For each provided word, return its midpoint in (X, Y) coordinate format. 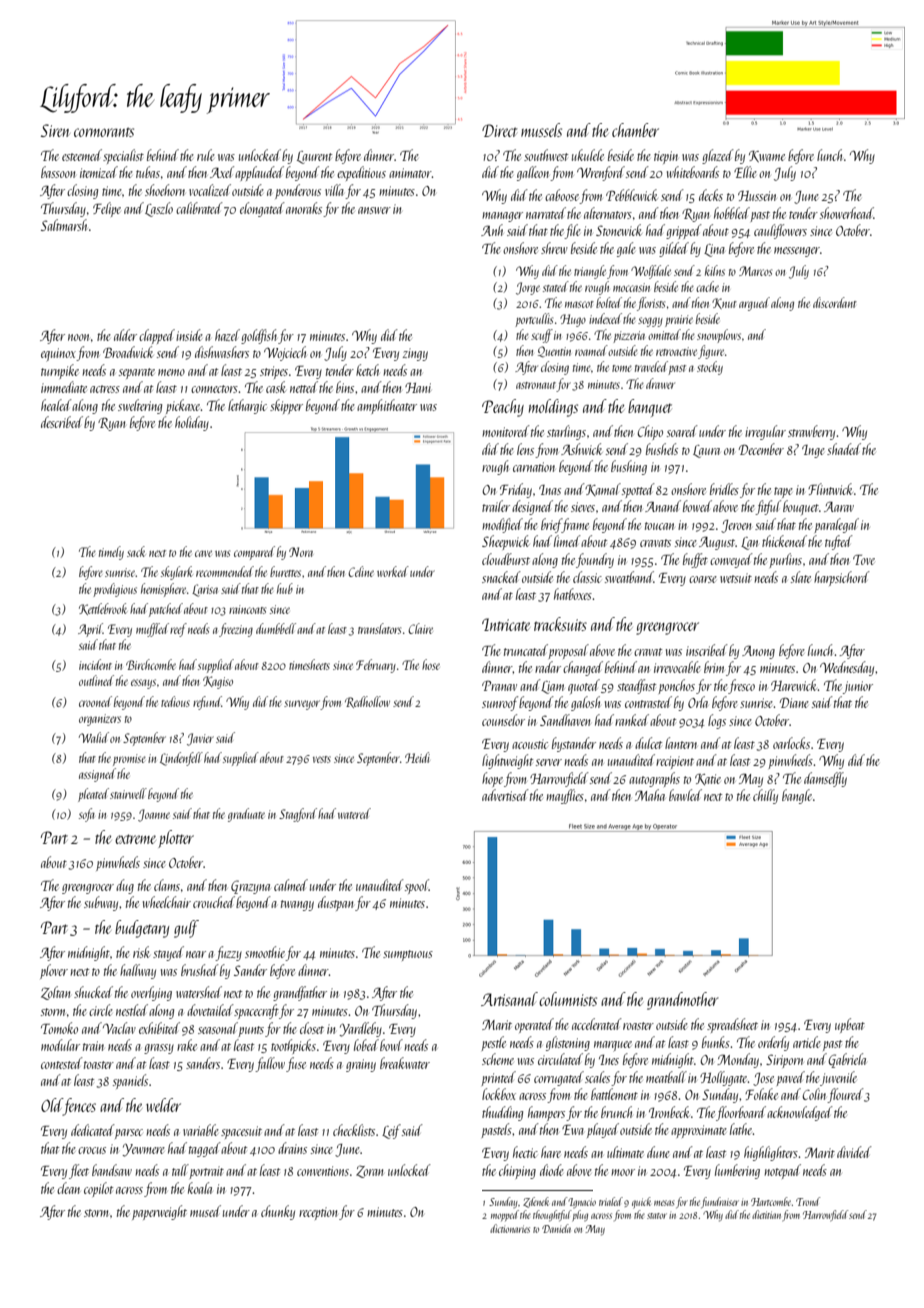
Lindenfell (181, 759)
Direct (499, 130)
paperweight (159, 1212)
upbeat (850, 1025)
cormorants (104, 132)
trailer (496, 506)
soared (682, 431)
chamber (635, 130)
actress (105, 389)
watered (354, 813)
